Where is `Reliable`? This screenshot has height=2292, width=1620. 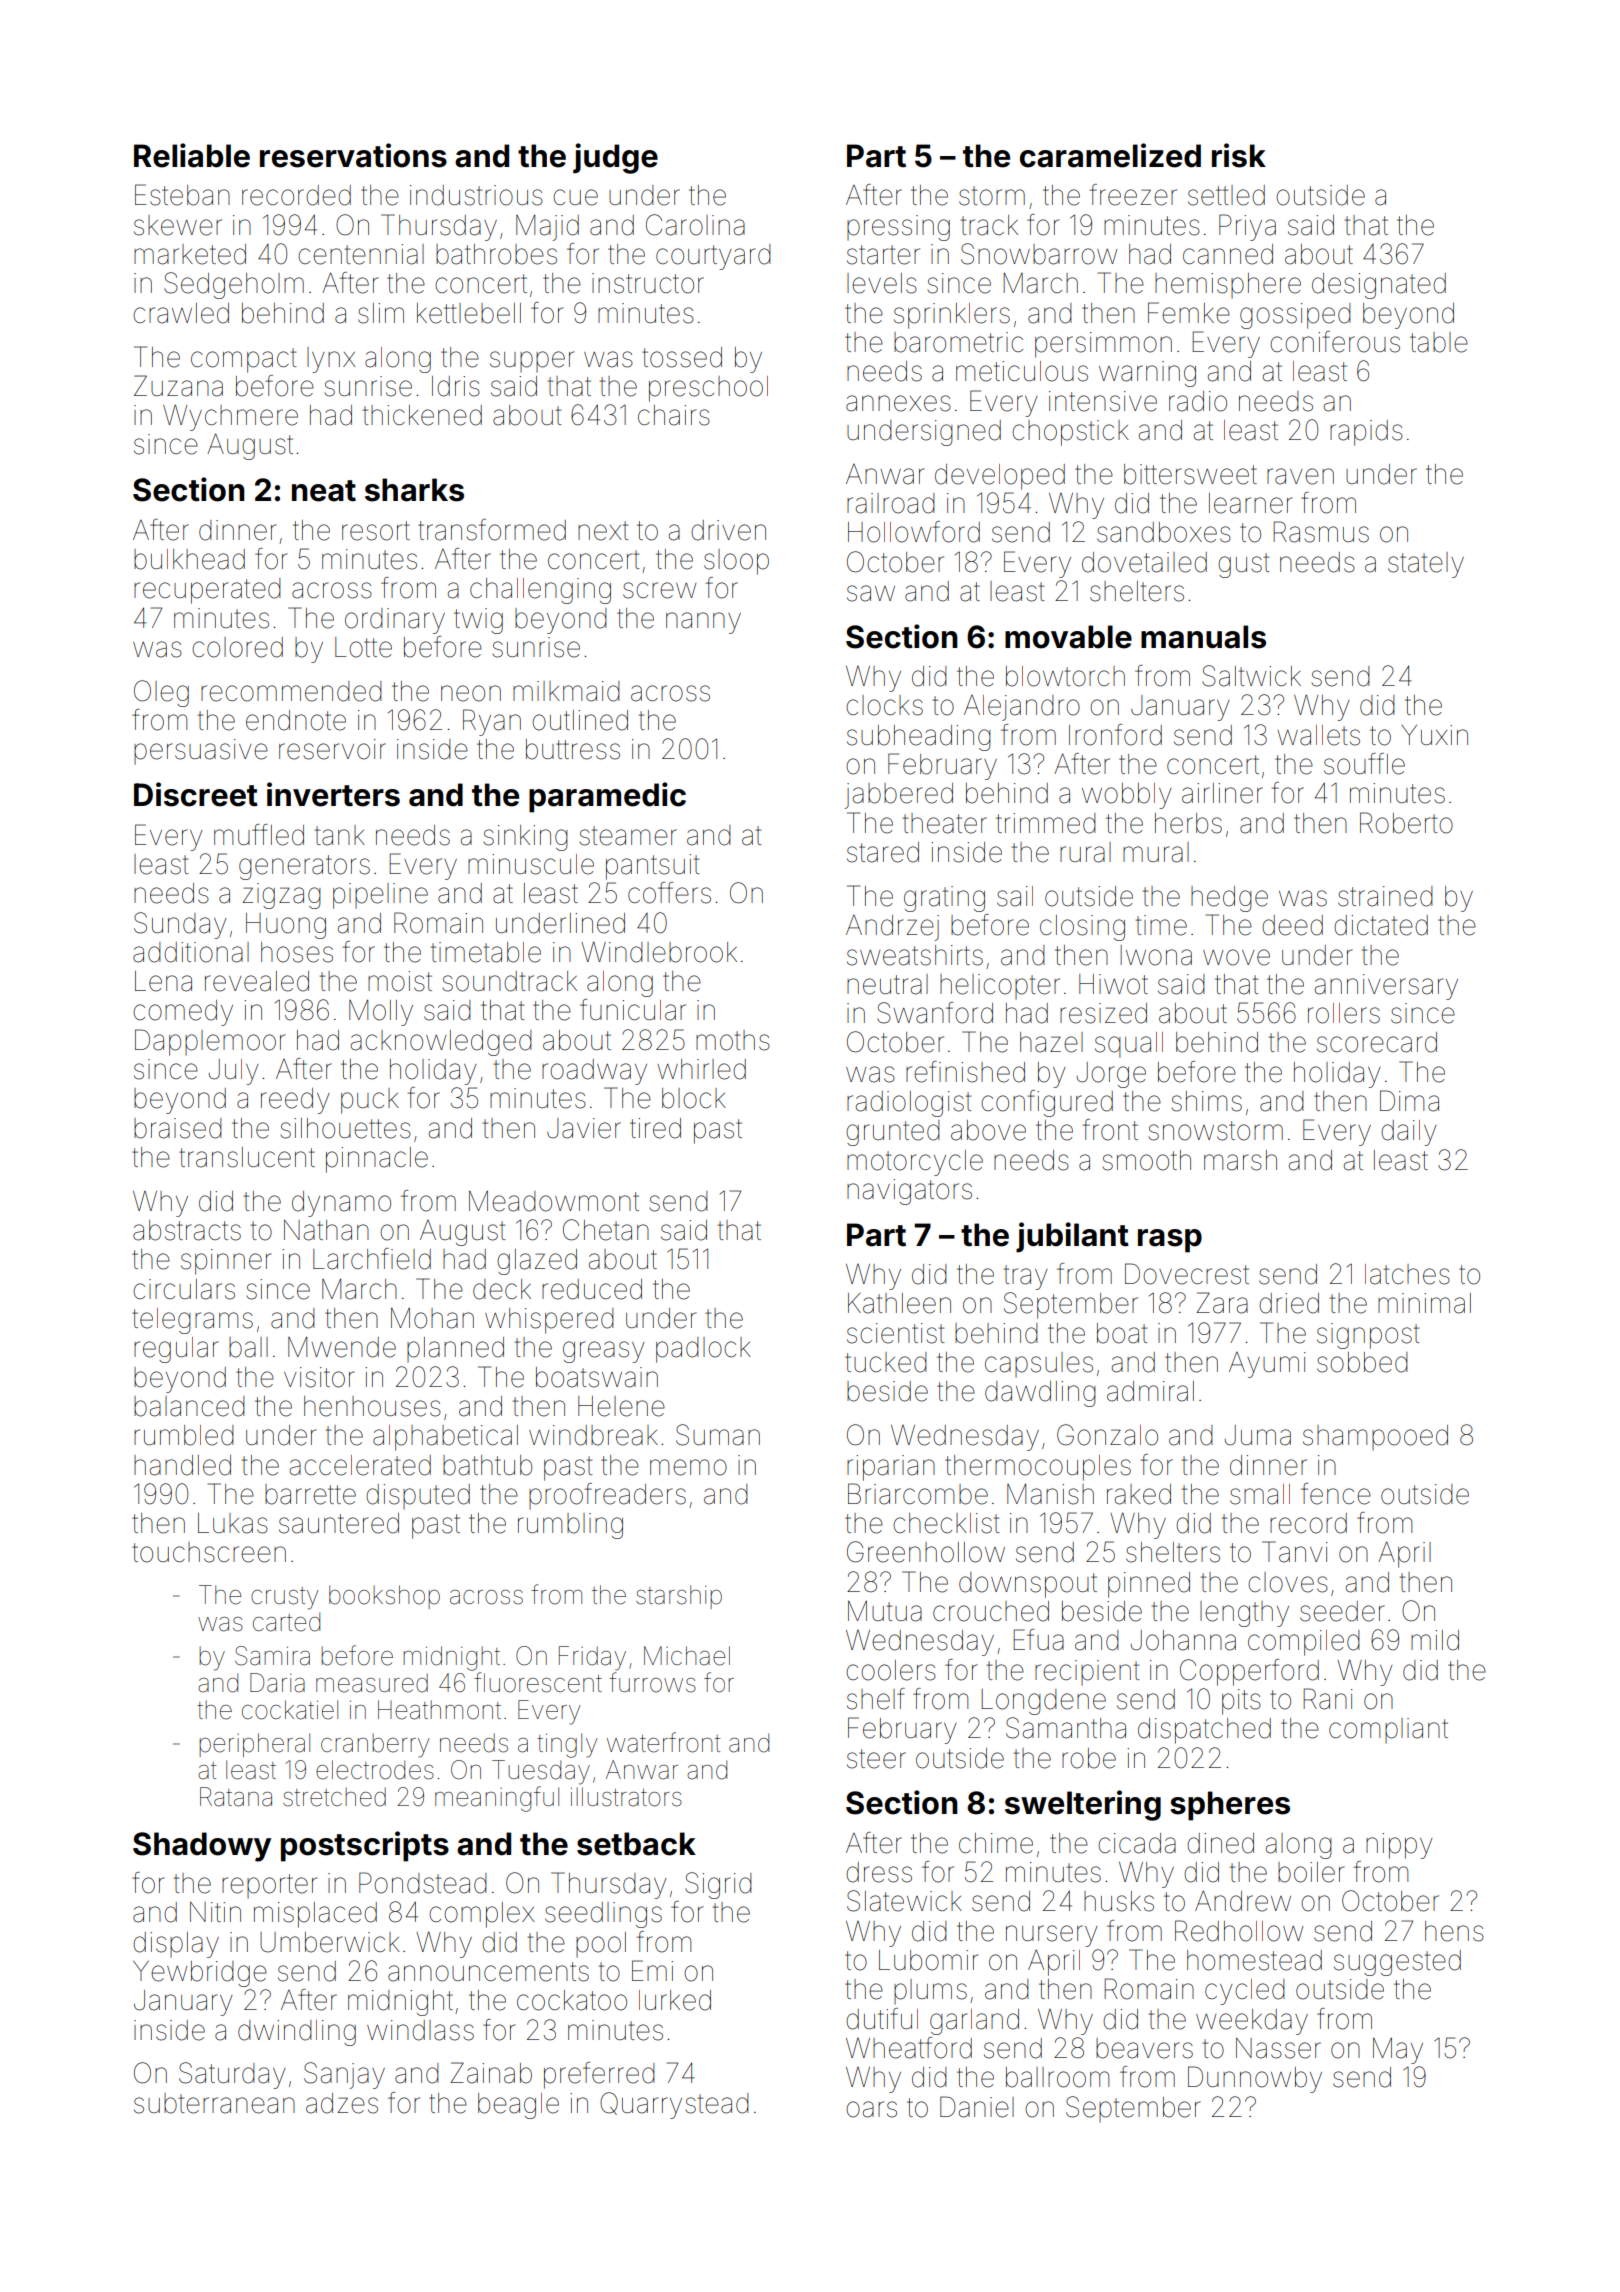
Reliable is located at coordinates (192, 155).
